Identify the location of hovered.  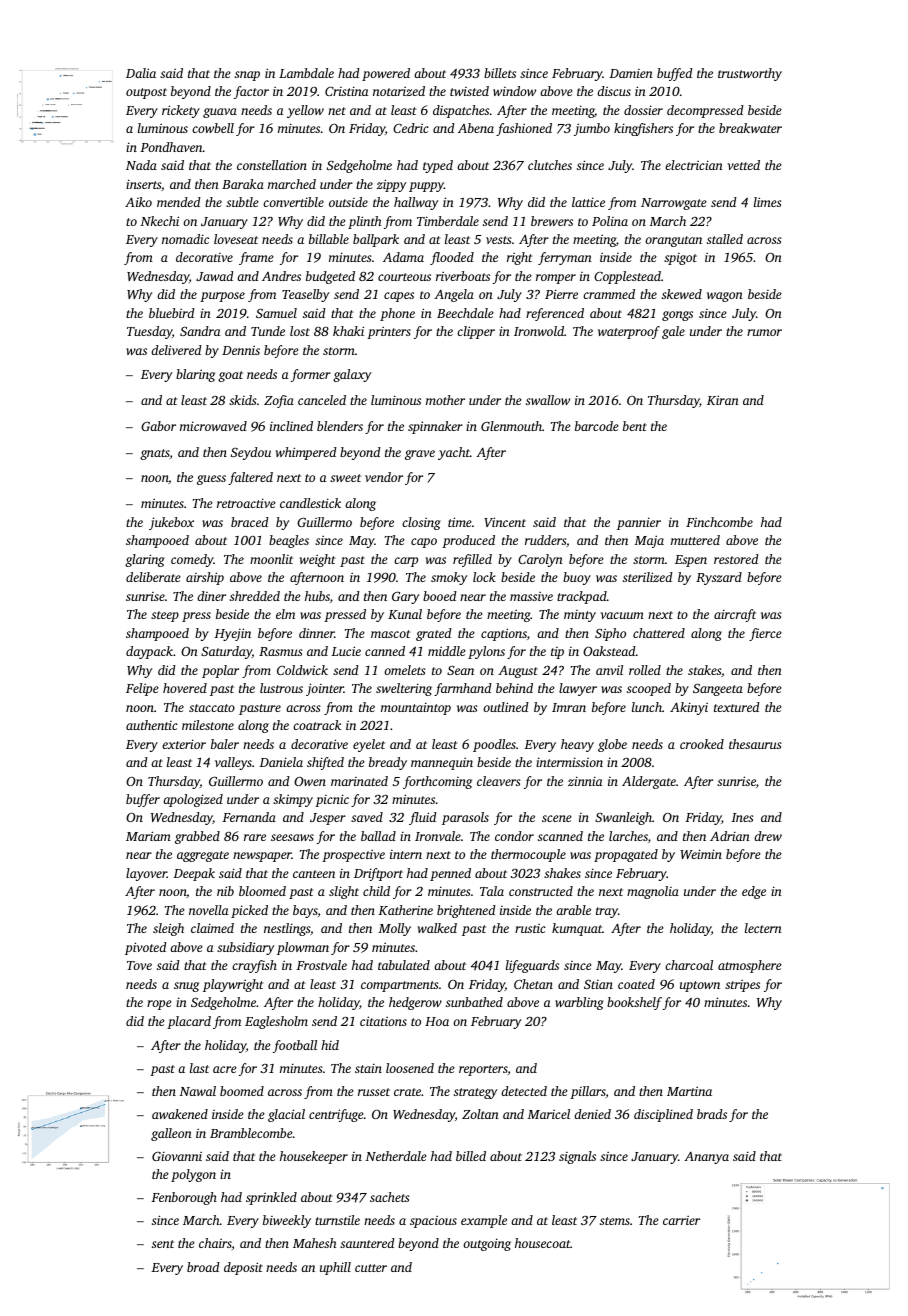
(185, 688).
